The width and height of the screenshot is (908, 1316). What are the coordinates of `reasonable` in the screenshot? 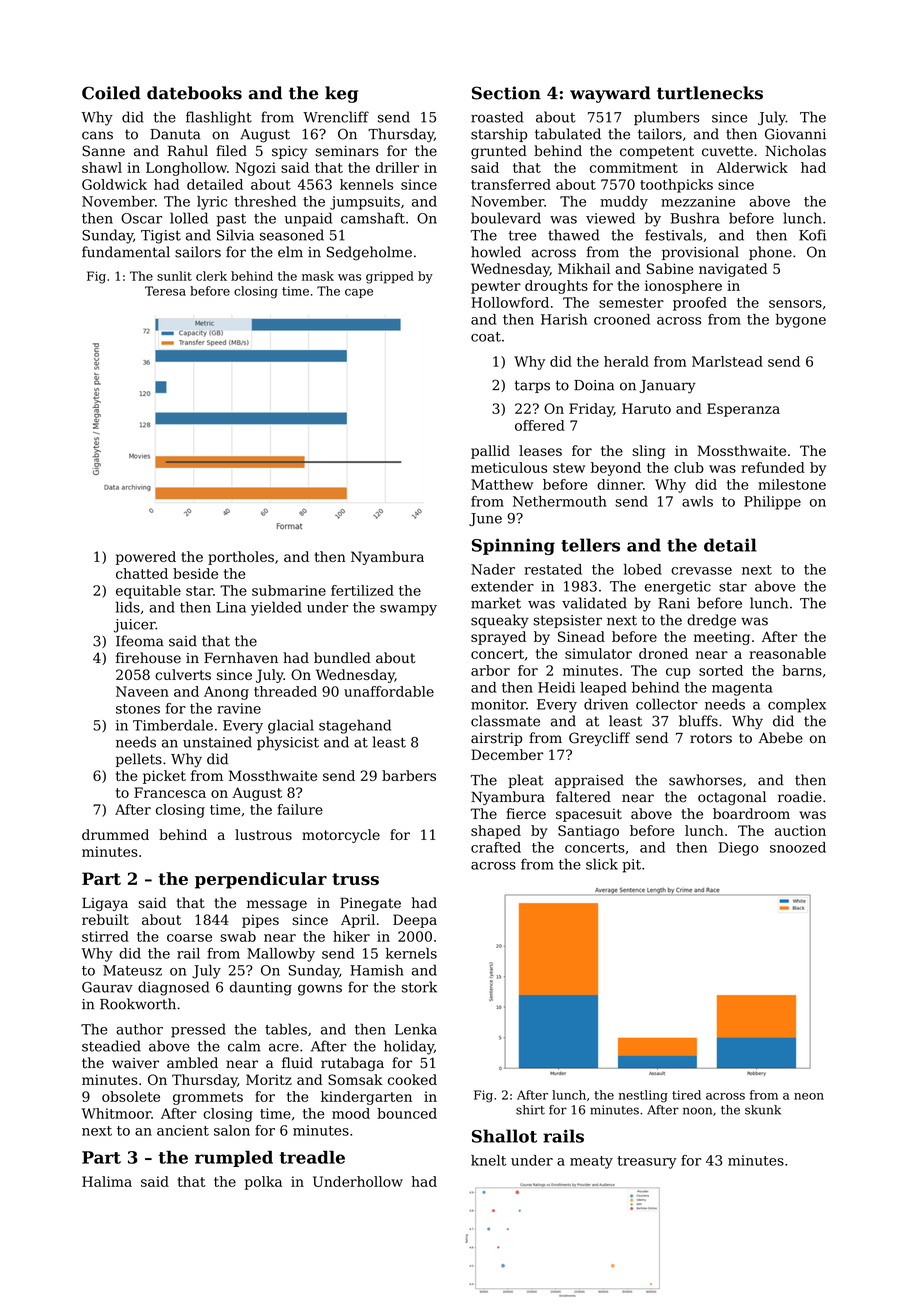 It's located at (787, 653).
